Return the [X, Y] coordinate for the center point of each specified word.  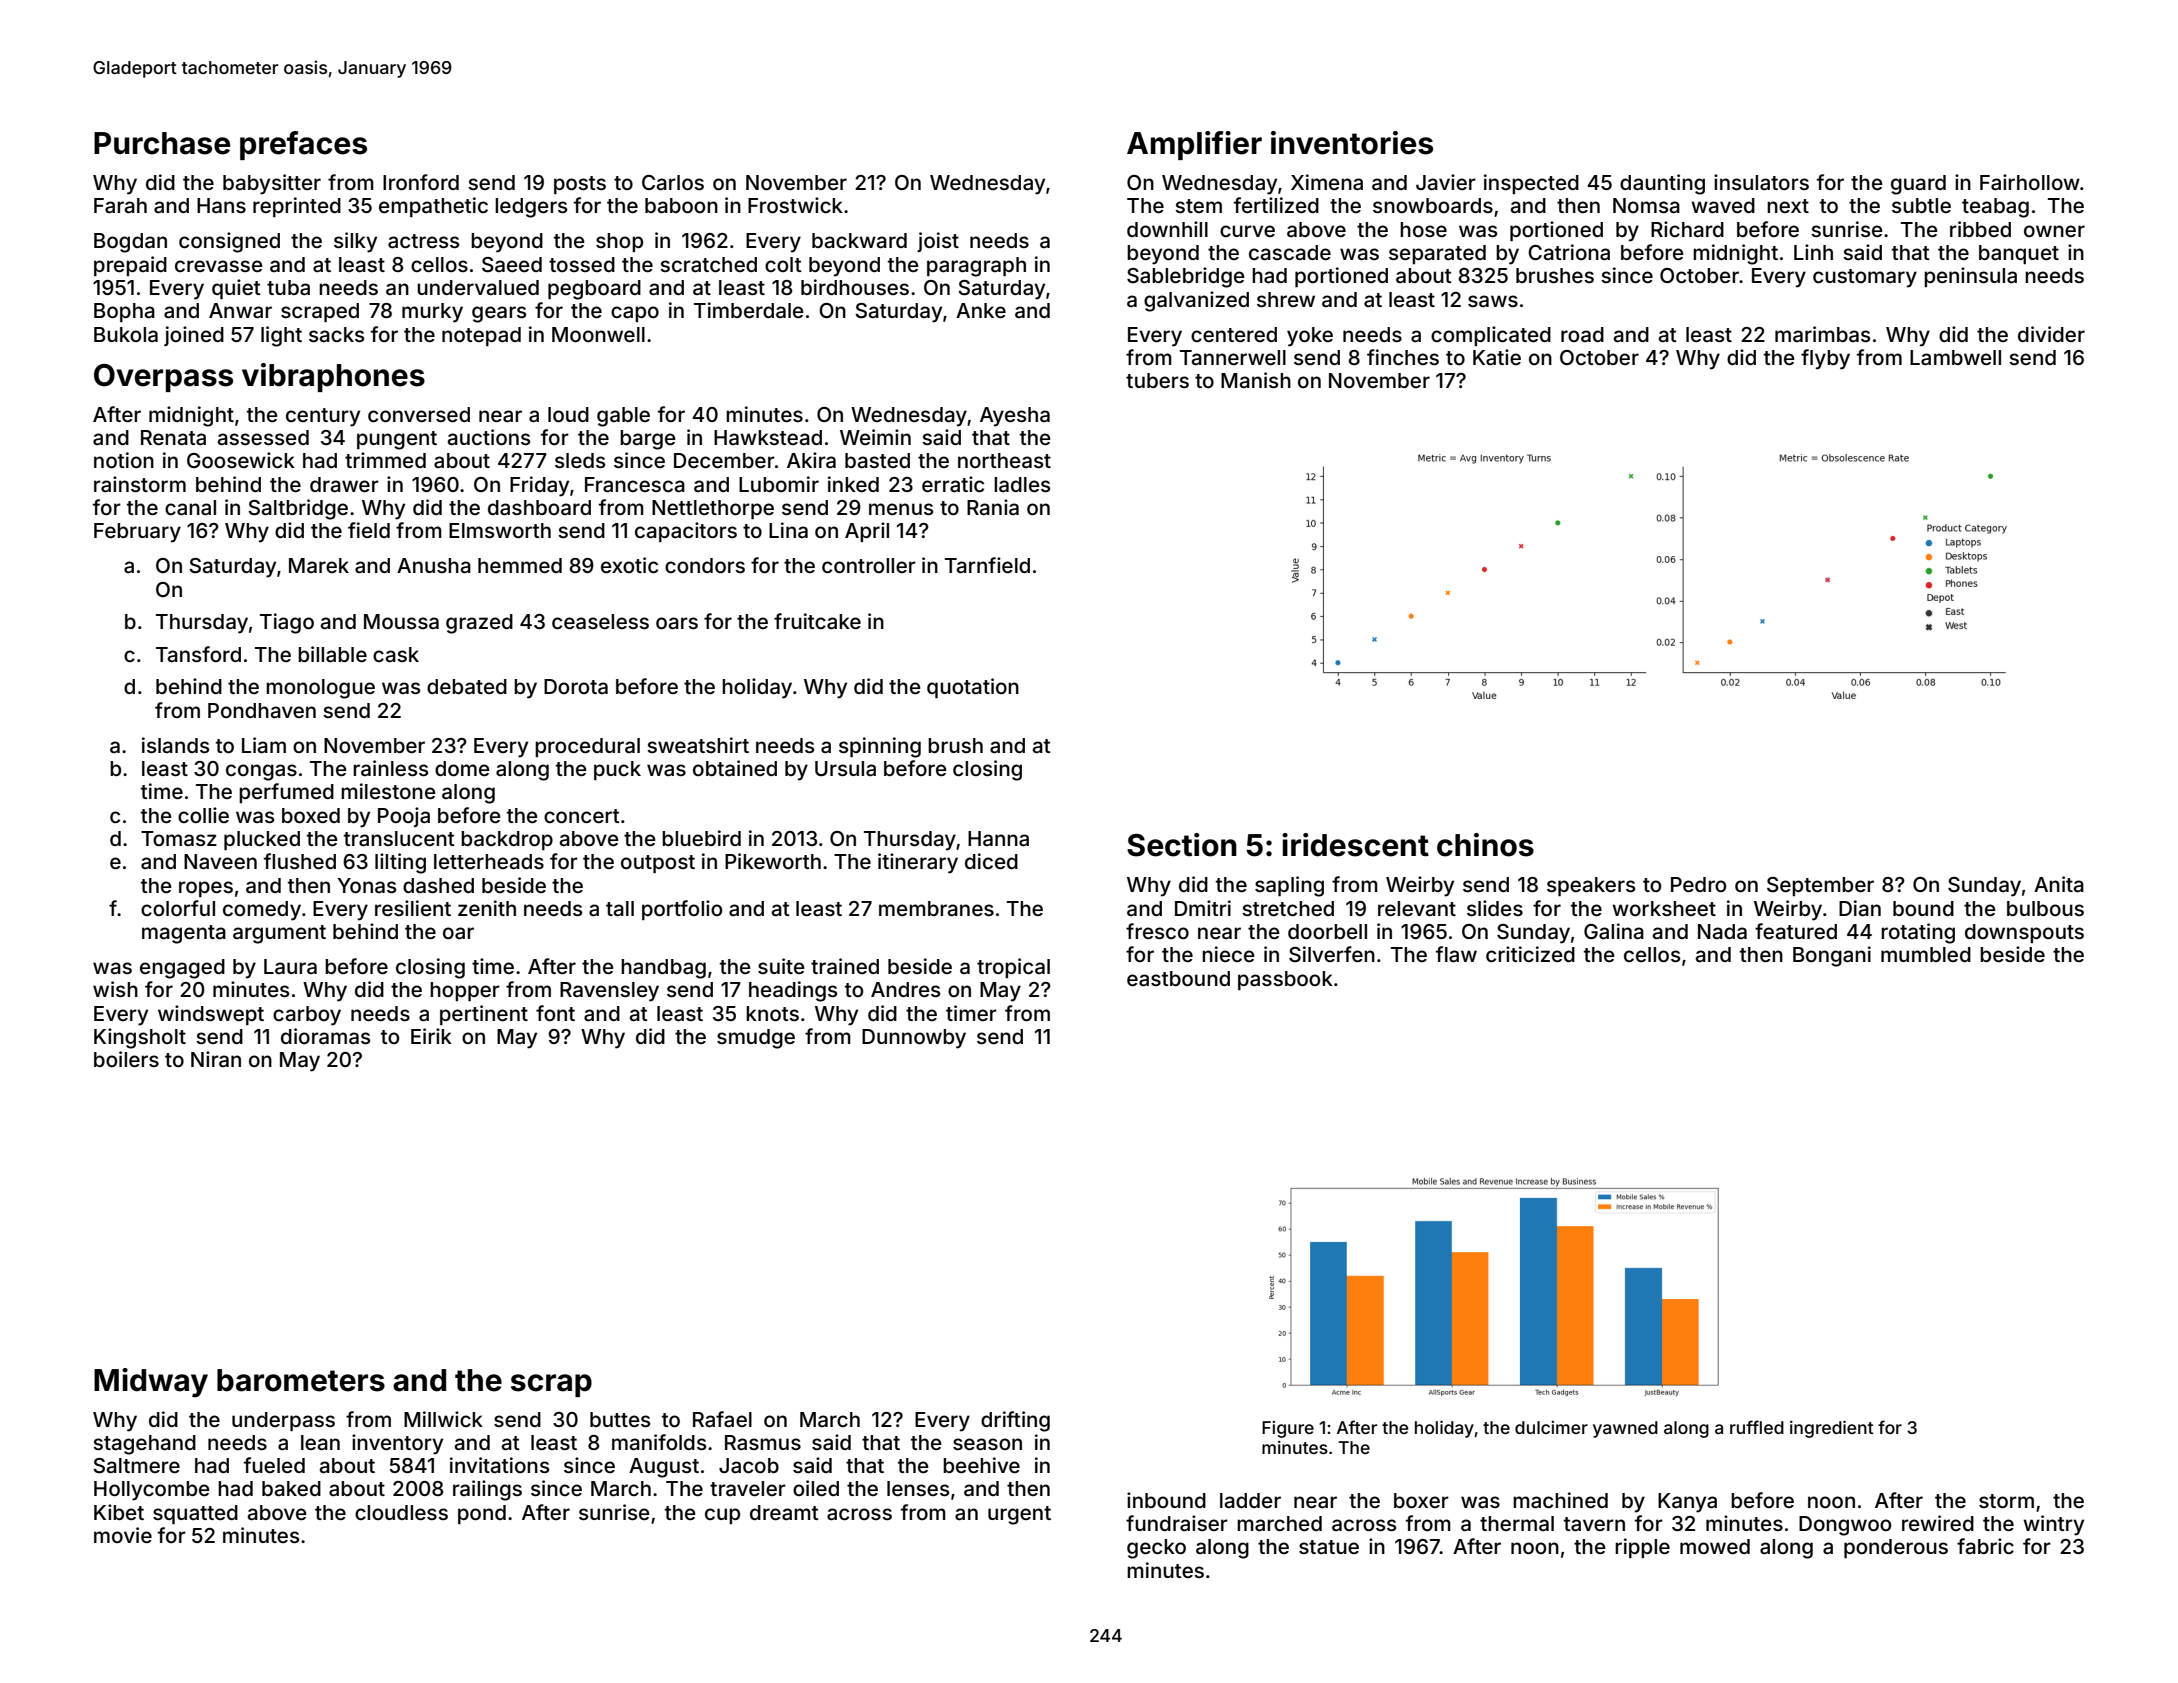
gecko [1156, 1549]
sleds [580, 460]
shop [619, 242]
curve [1247, 231]
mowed [1715, 1546]
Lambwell [1955, 357]
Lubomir [779, 484]
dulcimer [1551, 1427]
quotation [973, 688]
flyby [1825, 359]
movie [123, 1535]
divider [2051, 334]
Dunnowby [914, 1039]
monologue [320, 689]
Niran [216, 1059]
